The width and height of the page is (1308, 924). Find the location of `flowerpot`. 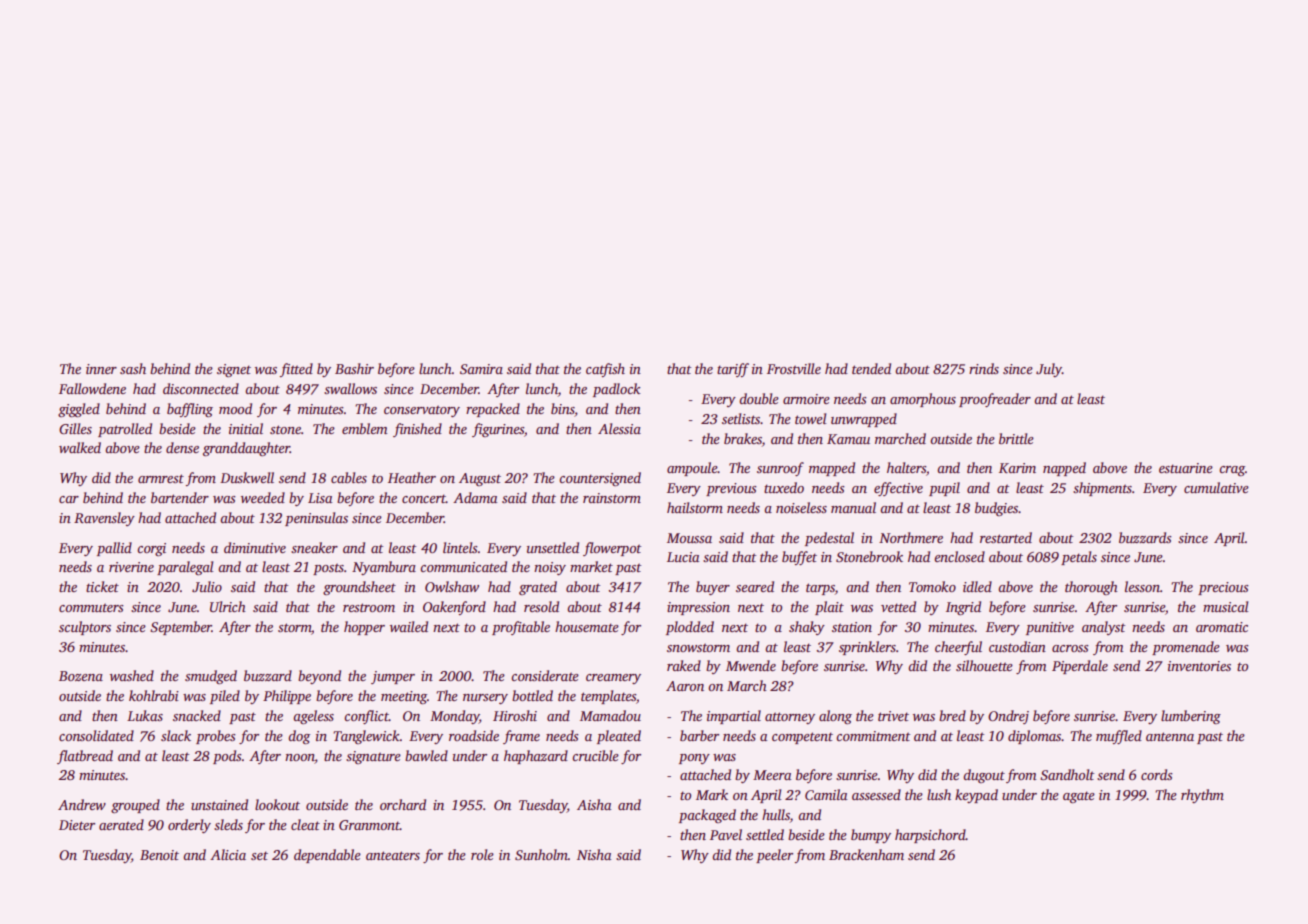

flowerpot is located at coordinates (612, 549).
